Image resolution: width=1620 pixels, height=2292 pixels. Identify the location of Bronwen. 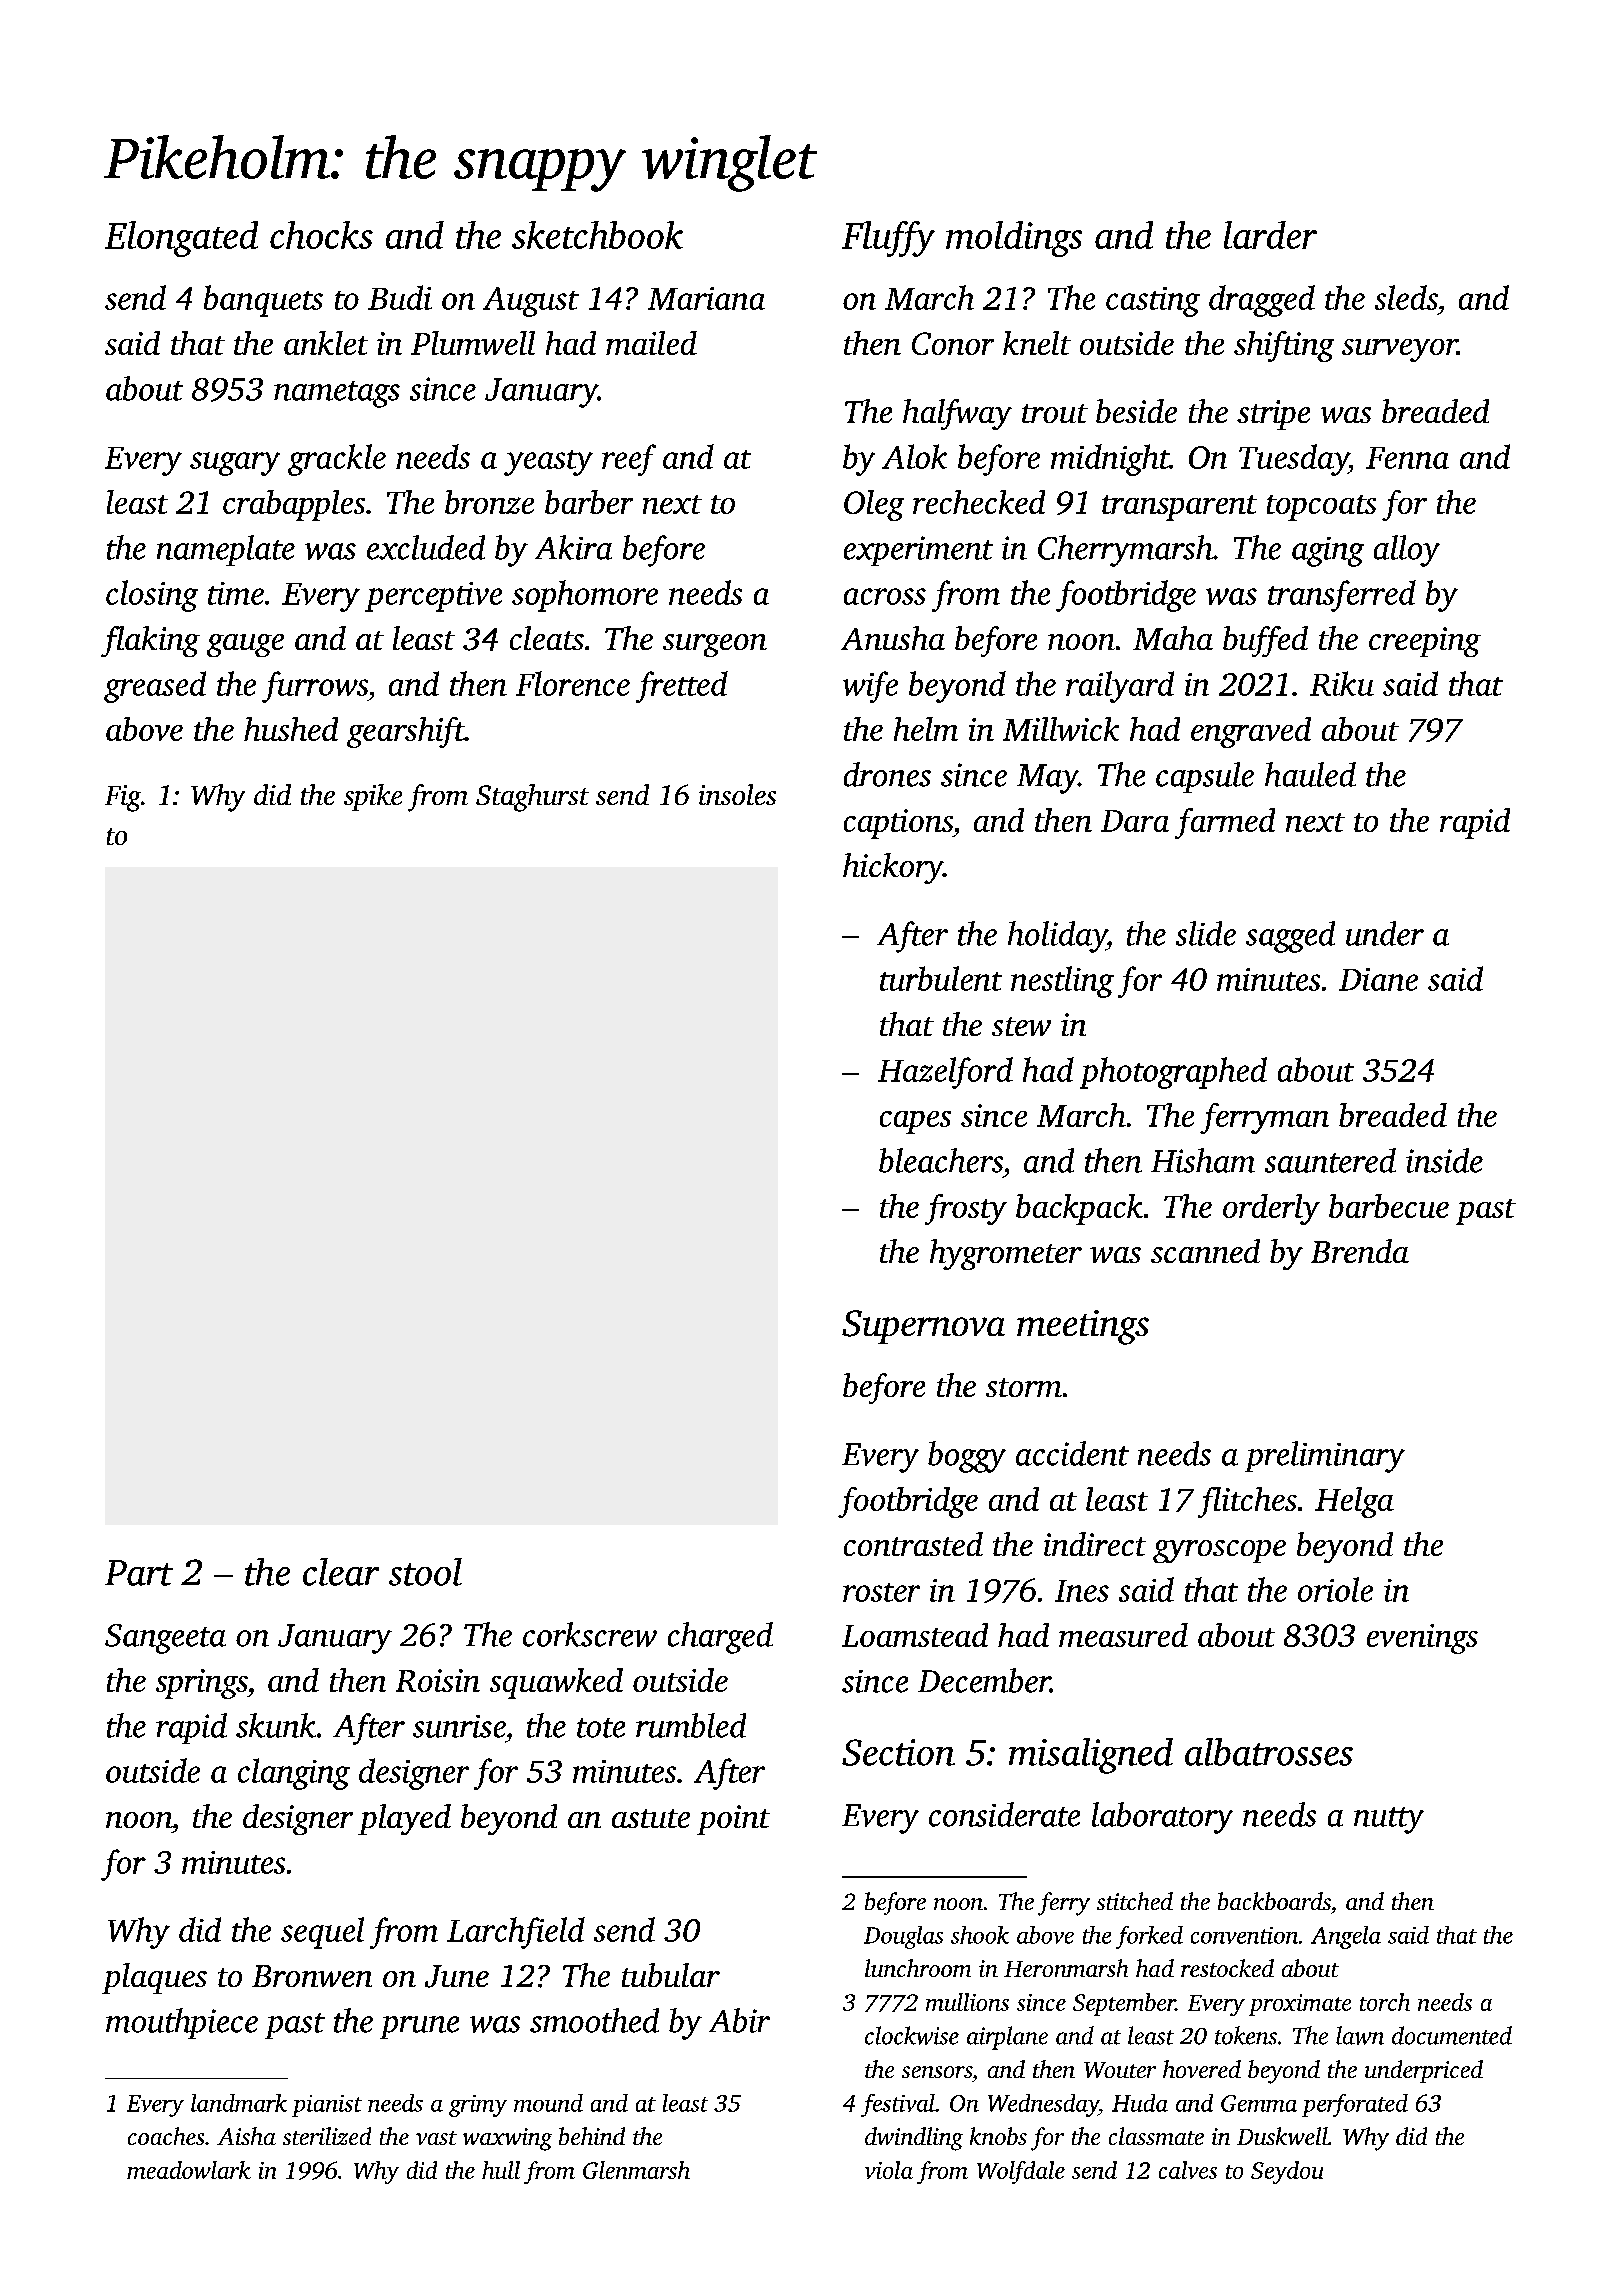
(312, 1976).
